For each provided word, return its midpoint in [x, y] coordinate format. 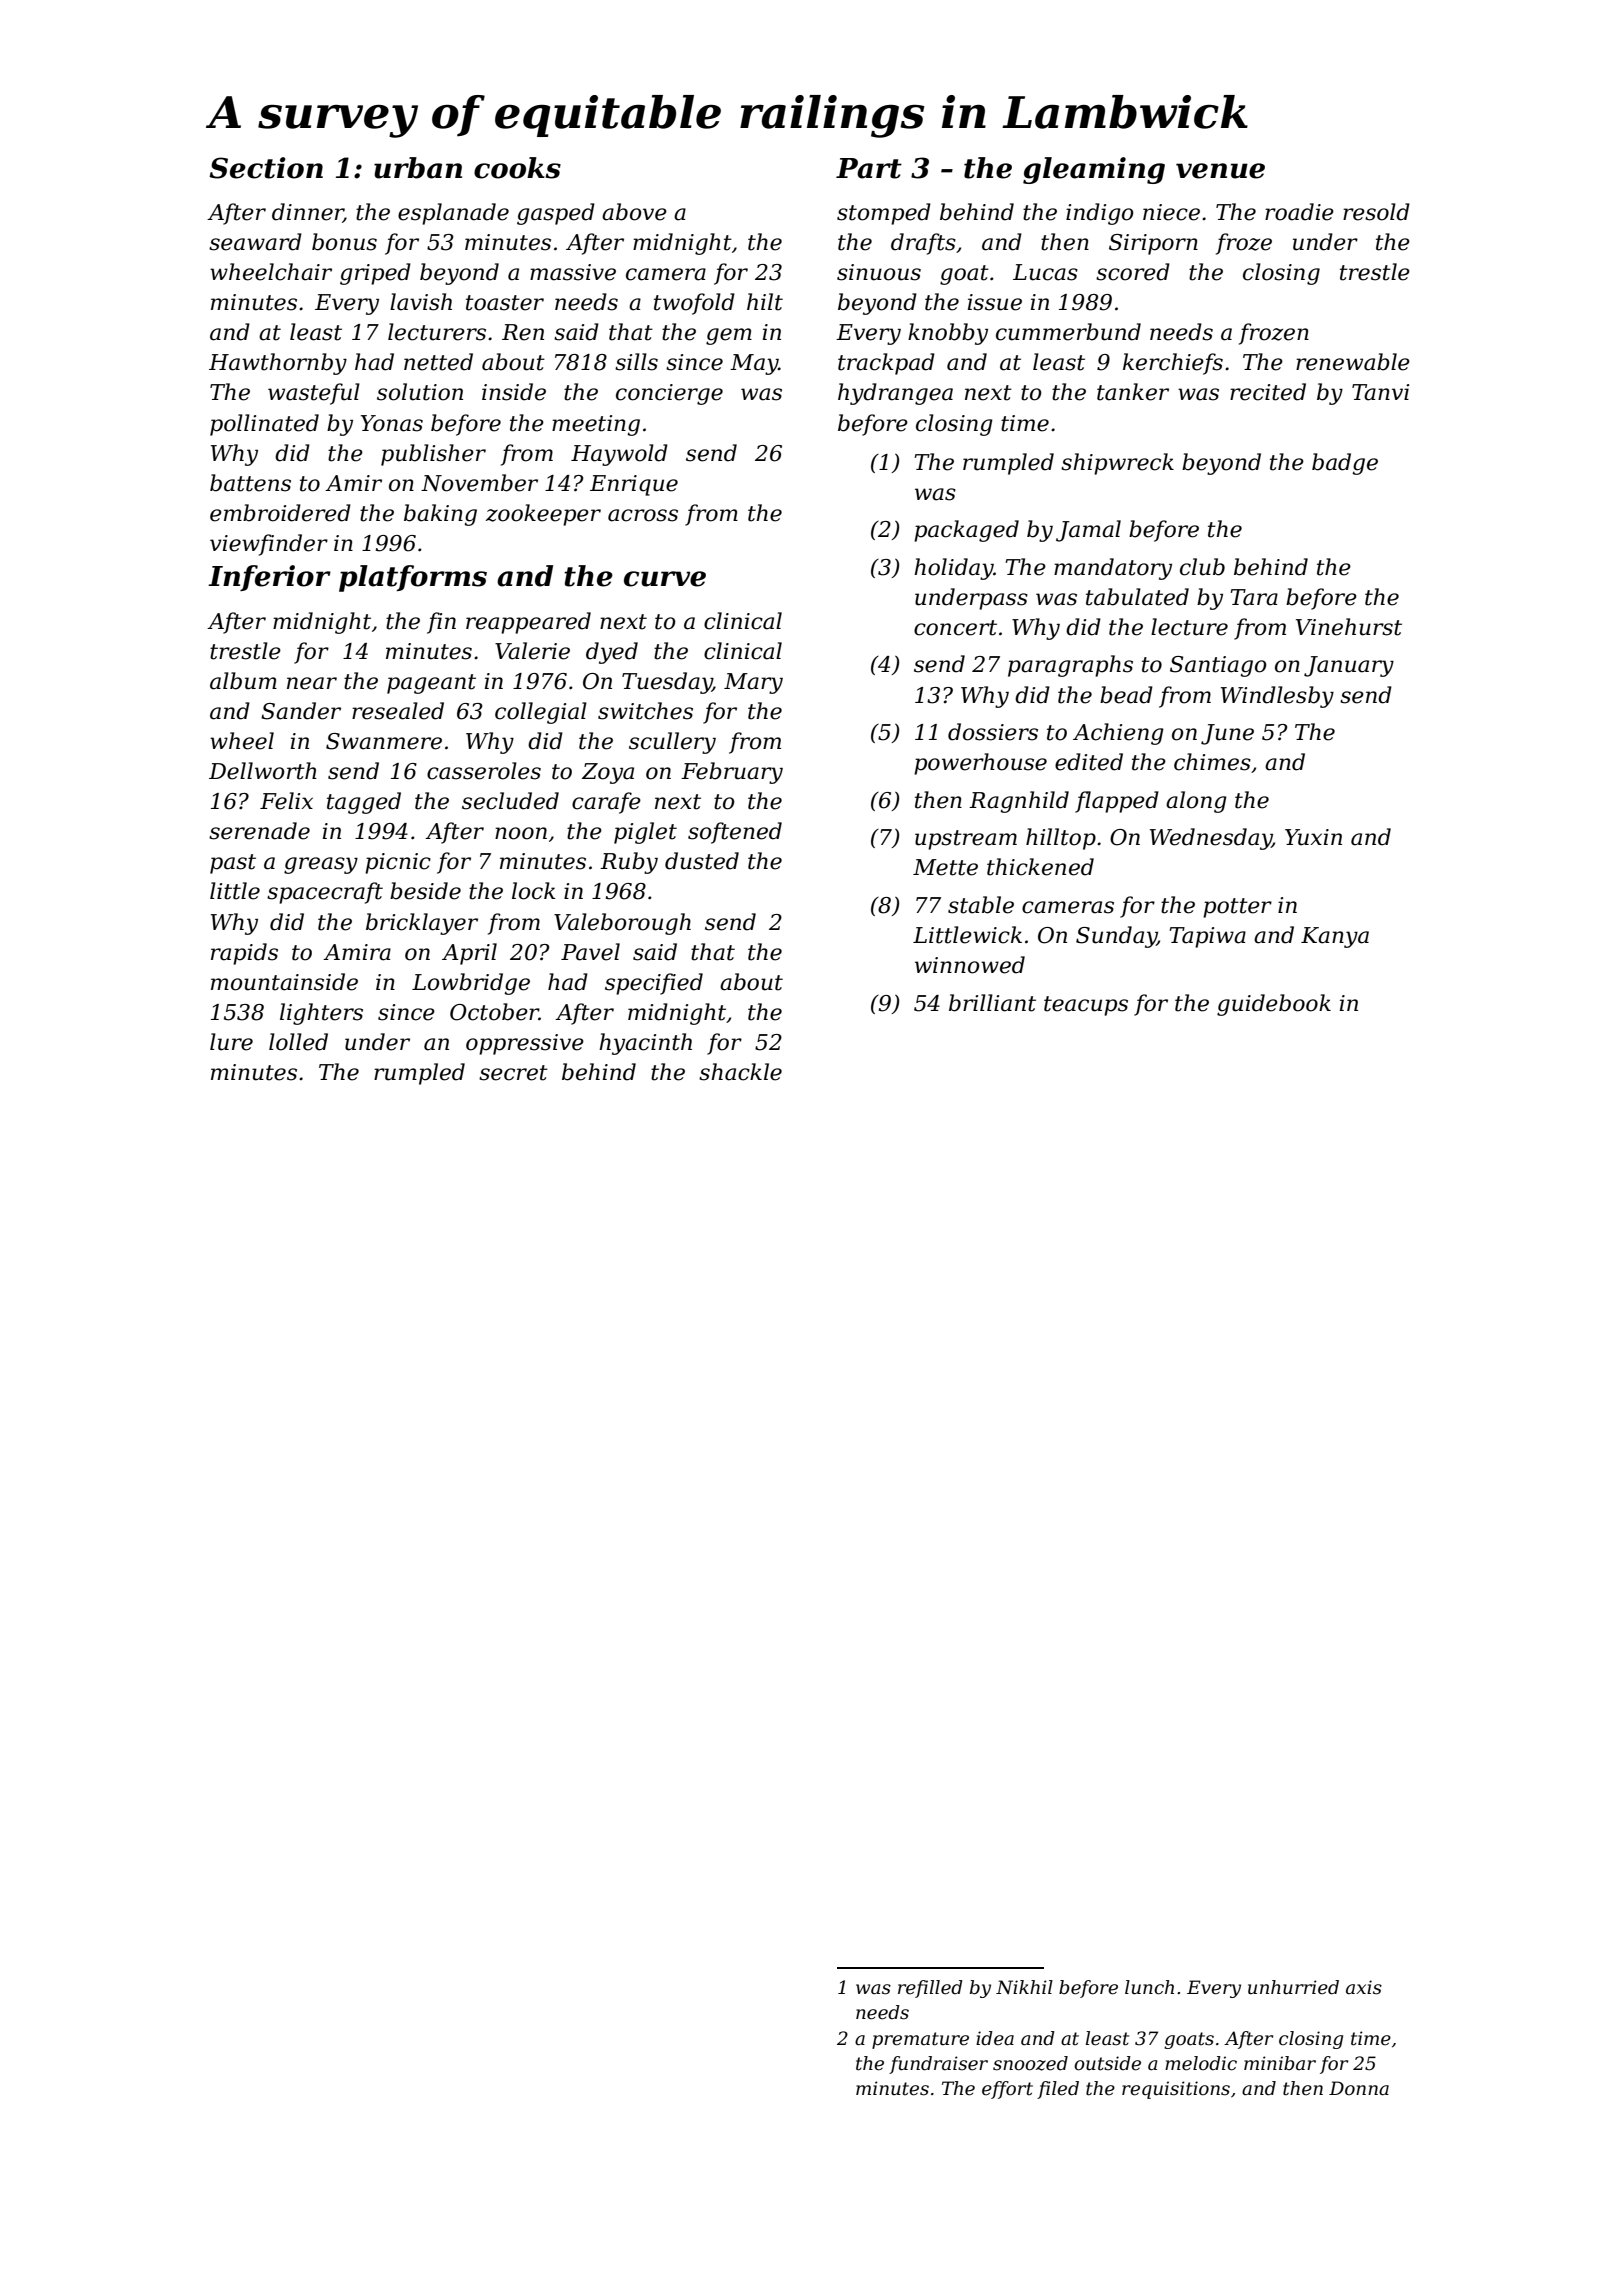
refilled [930, 1989]
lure [231, 1042]
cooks [517, 168]
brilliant [992, 1003]
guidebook [1274, 1005]
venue [1220, 171]
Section [266, 168]
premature [920, 2040]
